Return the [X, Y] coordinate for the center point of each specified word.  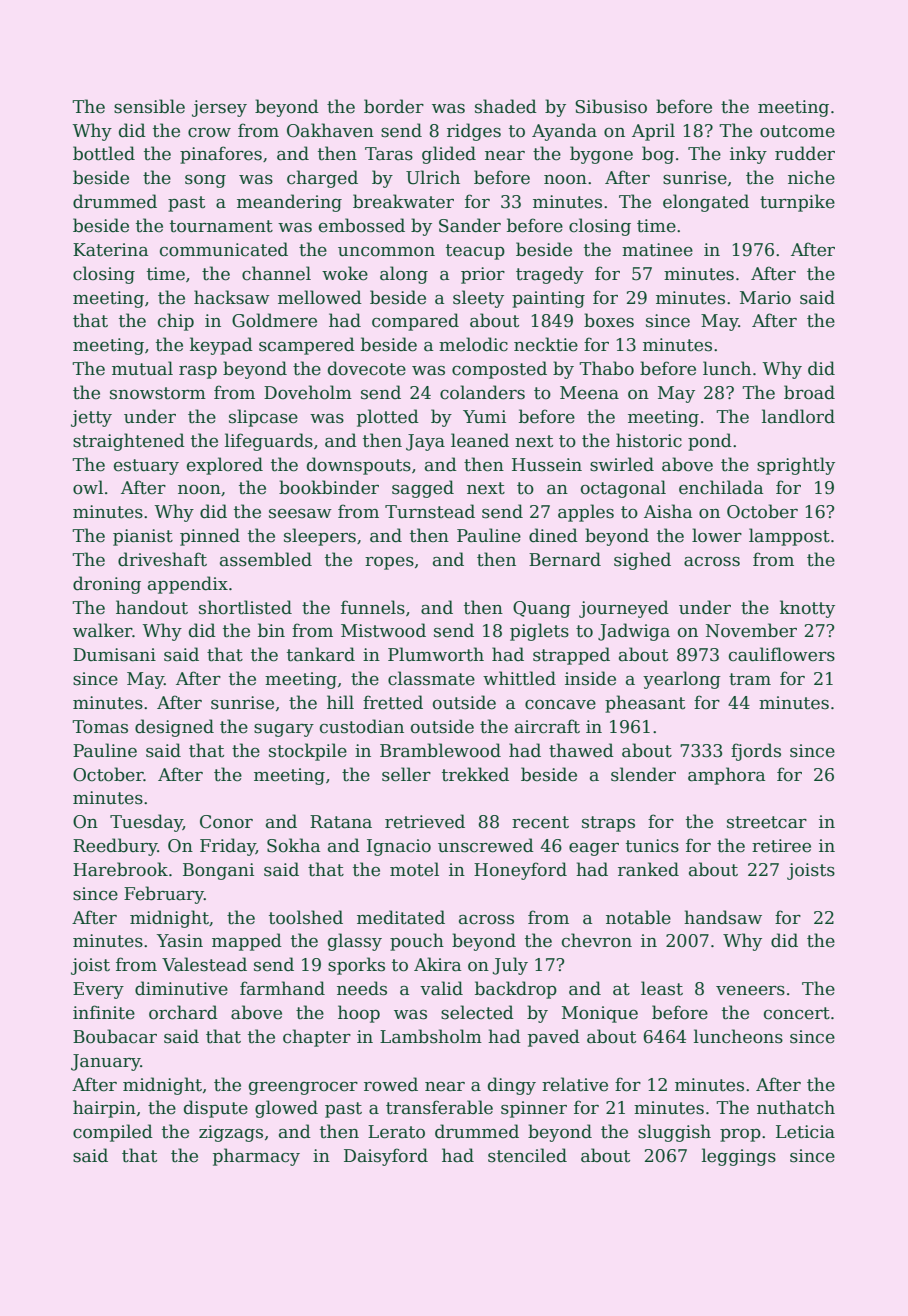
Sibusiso [611, 106]
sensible [149, 106]
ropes [389, 563]
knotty [807, 609]
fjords [756, 752]
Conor [226, 822]
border [394, 106]
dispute [216, 1109]
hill [340, 702]
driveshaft [162, 559]
